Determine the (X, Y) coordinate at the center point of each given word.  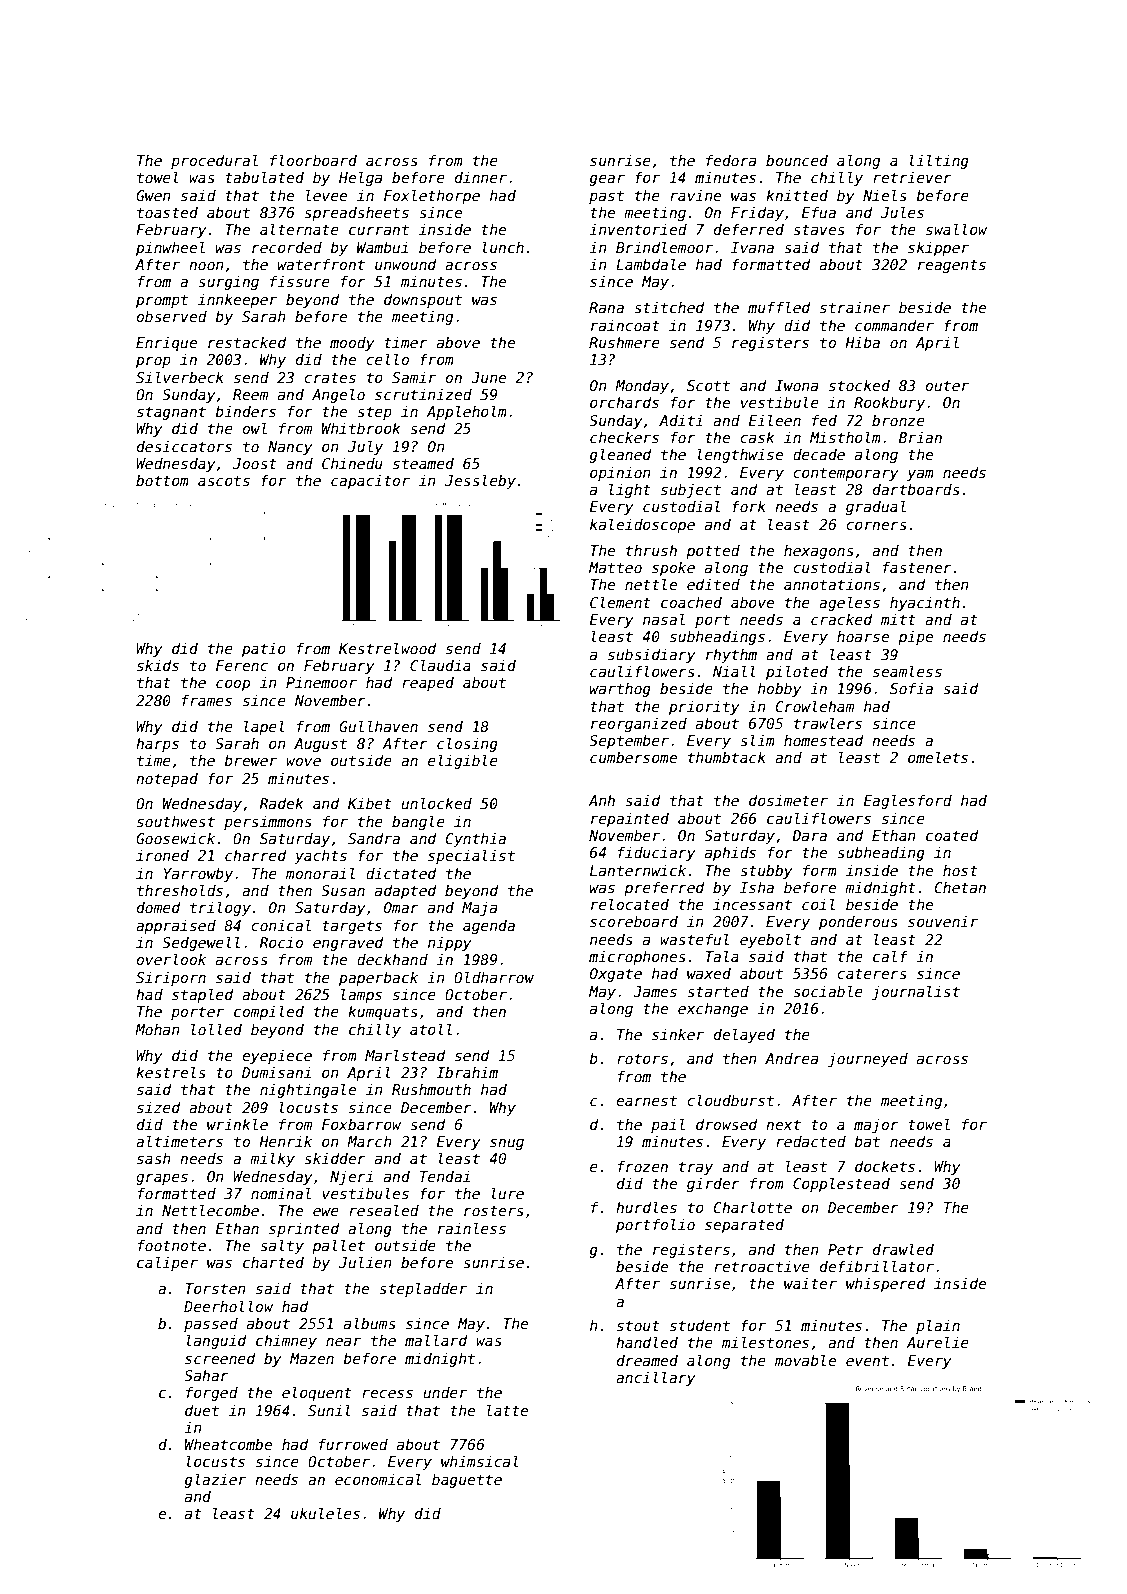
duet (202, 1410)
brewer (251, 760)
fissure (300, 281)
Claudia (440, 665)
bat (867, 1141)
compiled (269, 1012)
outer (947, 385)
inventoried (638, 229)
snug (507, 1144)
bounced (797, 160)
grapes (162, 1179)
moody (352, 344)
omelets (938, 757)
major (876, 1126)
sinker (678, 1034)
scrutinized (423, 394)
